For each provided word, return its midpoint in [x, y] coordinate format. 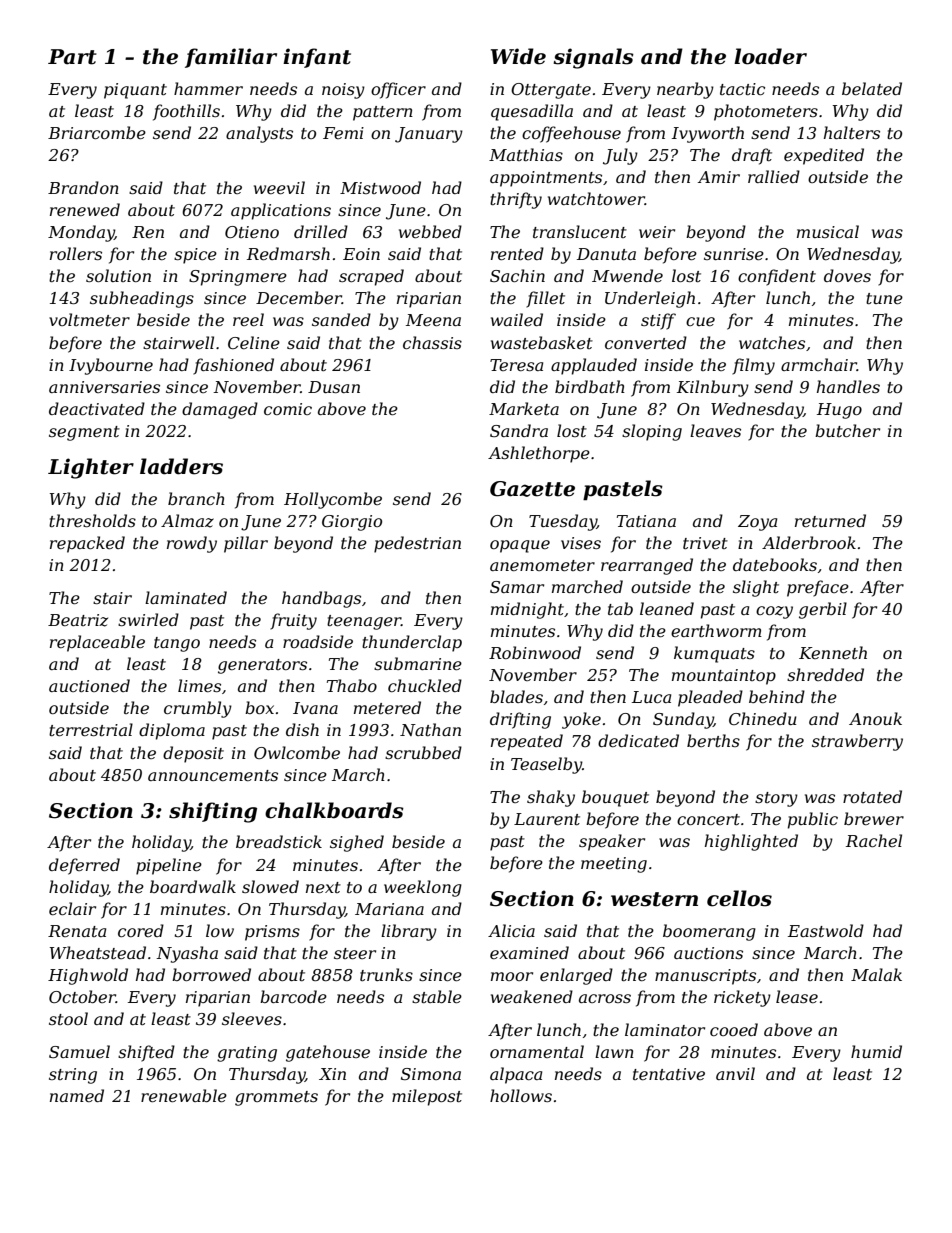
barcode [293, 996]
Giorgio [352, 523]
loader [770, 56]
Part [72, 57]
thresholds [92, 520]
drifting [520, 720]
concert [708, 819]
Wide [518, 56]
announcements [213, 775]
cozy [774, 612]
